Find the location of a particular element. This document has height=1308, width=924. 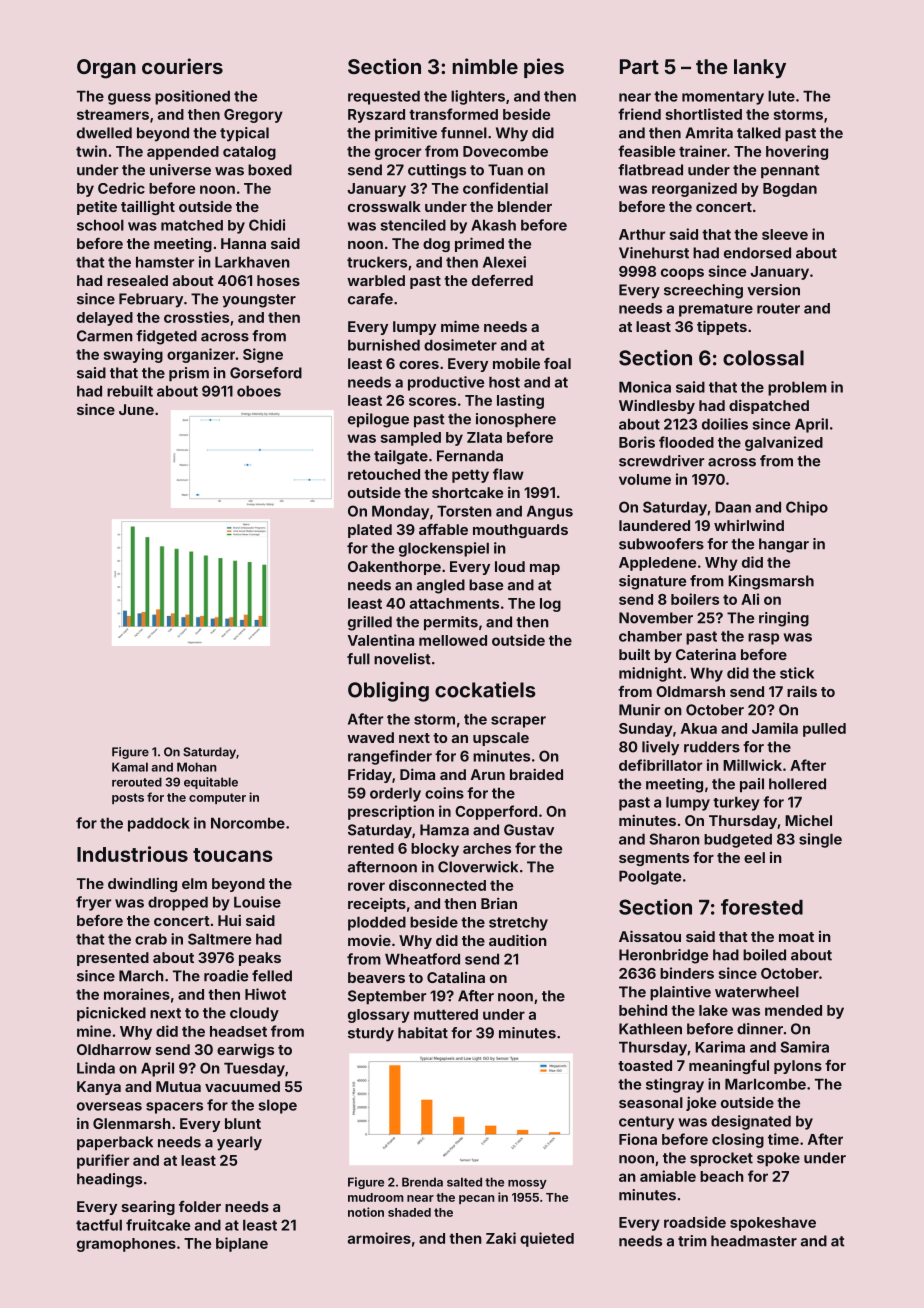

hangar is located at coordinates (784, 545).
